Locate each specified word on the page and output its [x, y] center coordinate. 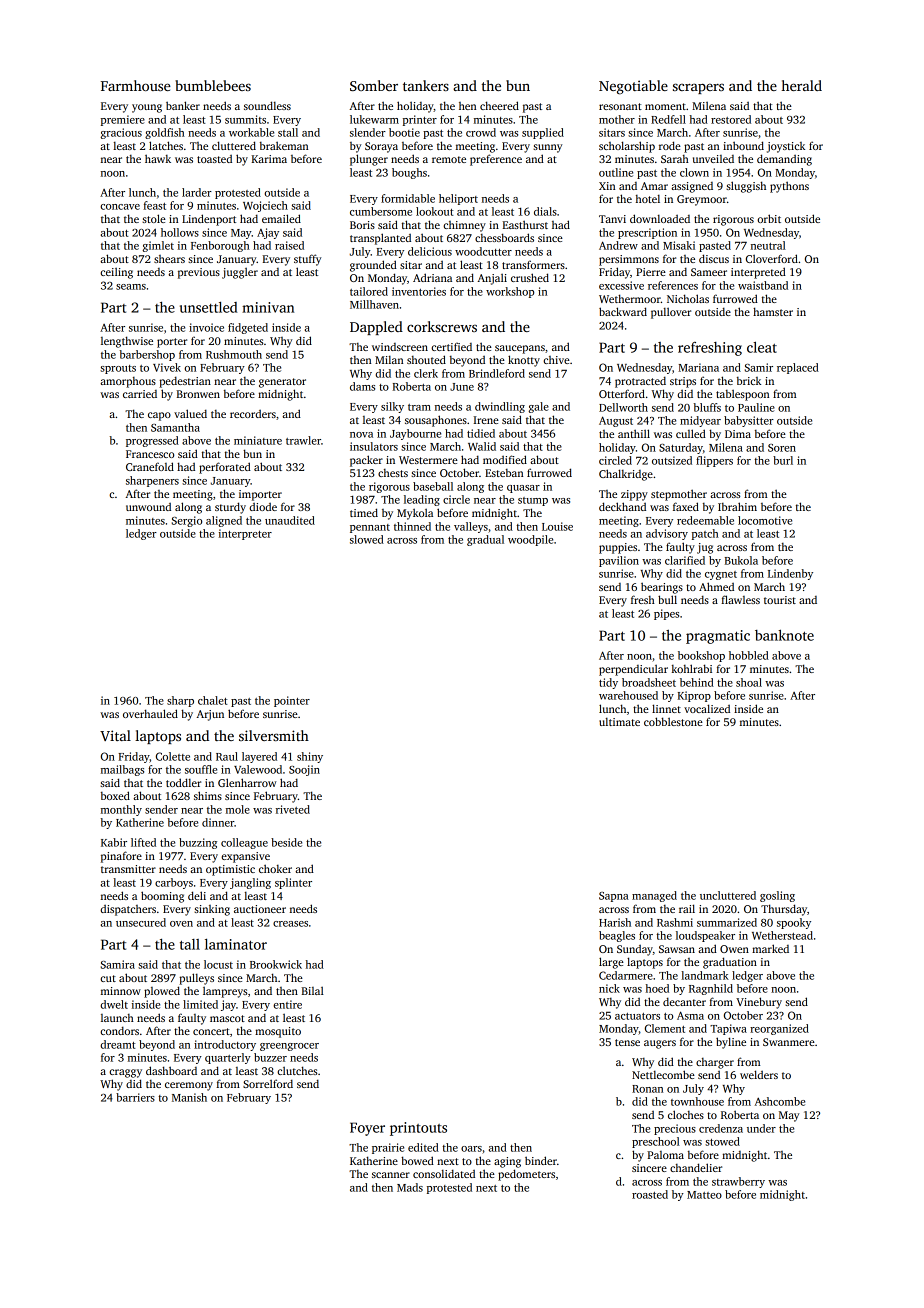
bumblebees [213, 85]
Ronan [647, 1089]
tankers [426, 85]
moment [665, 106]
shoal [749, 682]
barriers [135, 1097]
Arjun [210, 715]
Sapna [614, 897]
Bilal [313, 990]
